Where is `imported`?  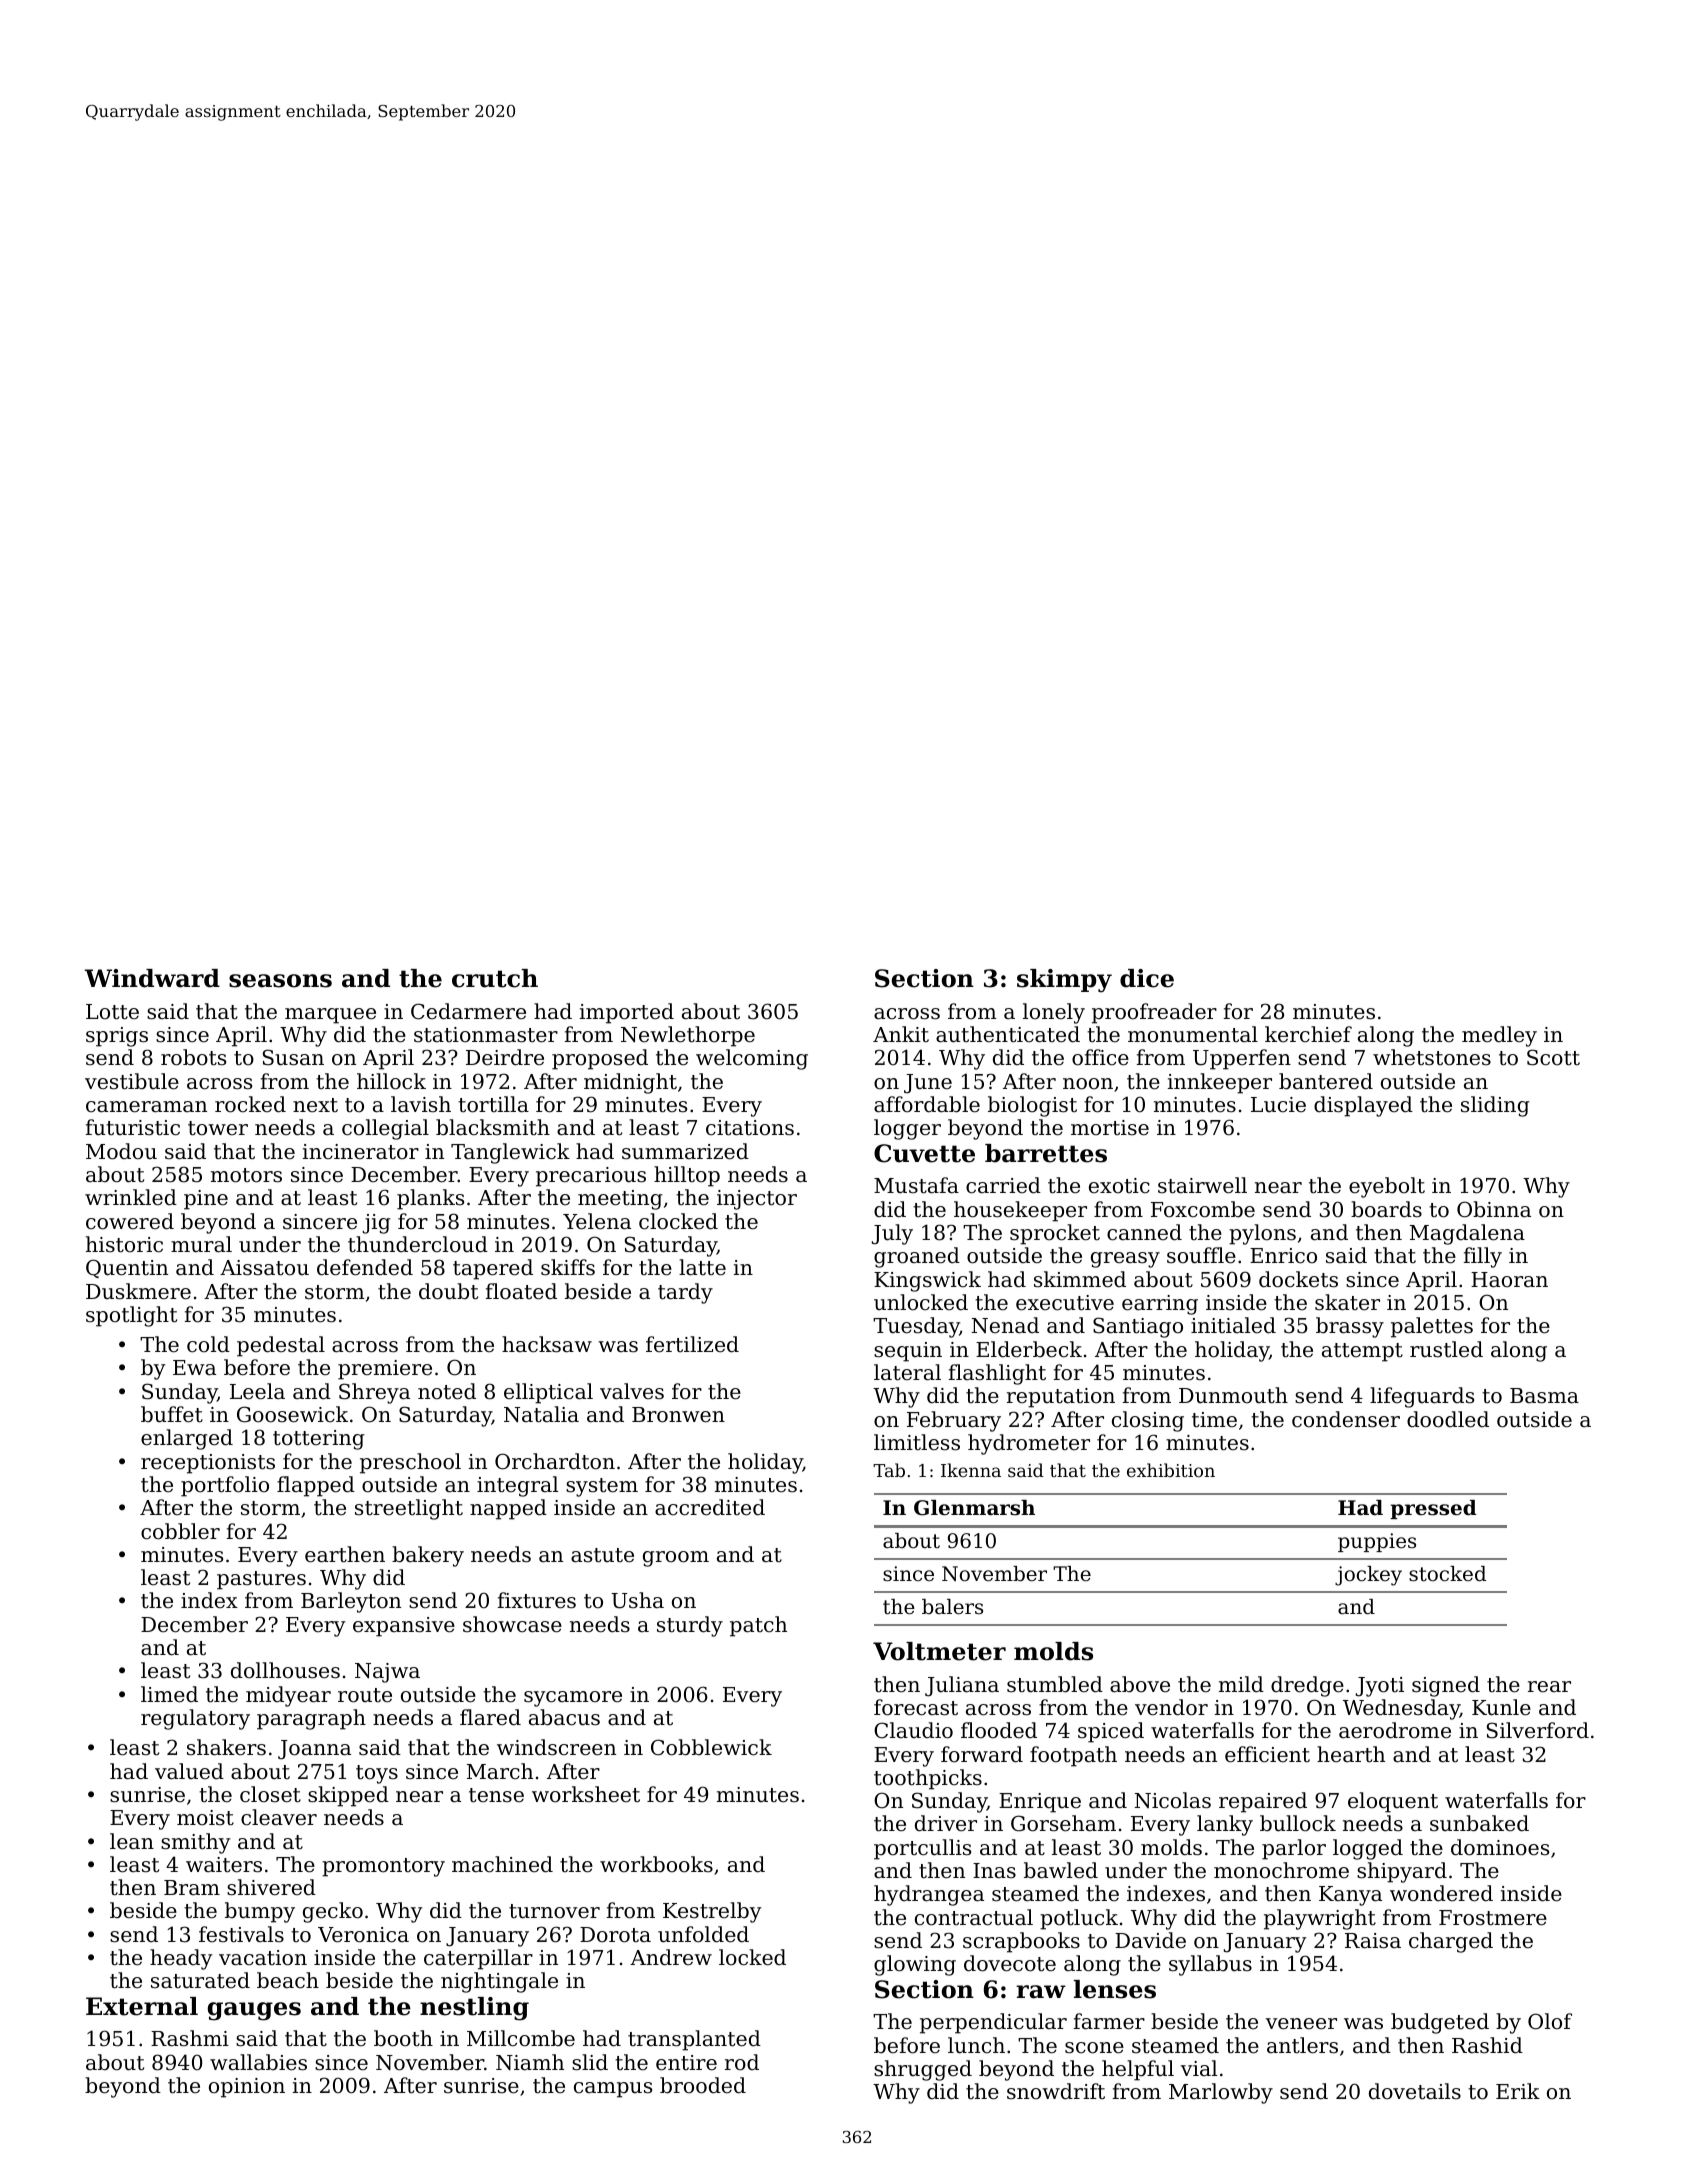 imported is located at coordinates (626, 1013).
